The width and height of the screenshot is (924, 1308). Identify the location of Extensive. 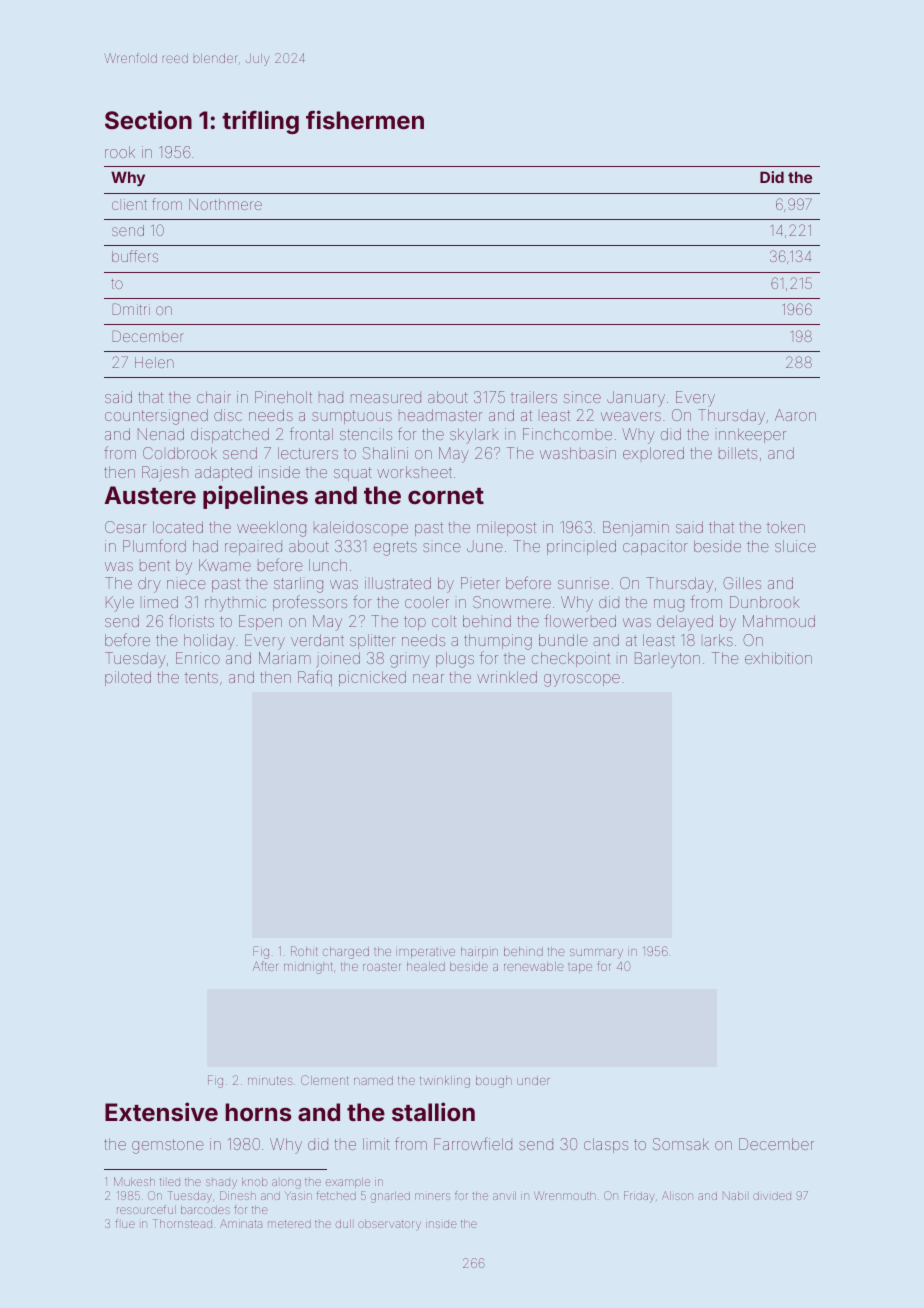
(161, 1112).
